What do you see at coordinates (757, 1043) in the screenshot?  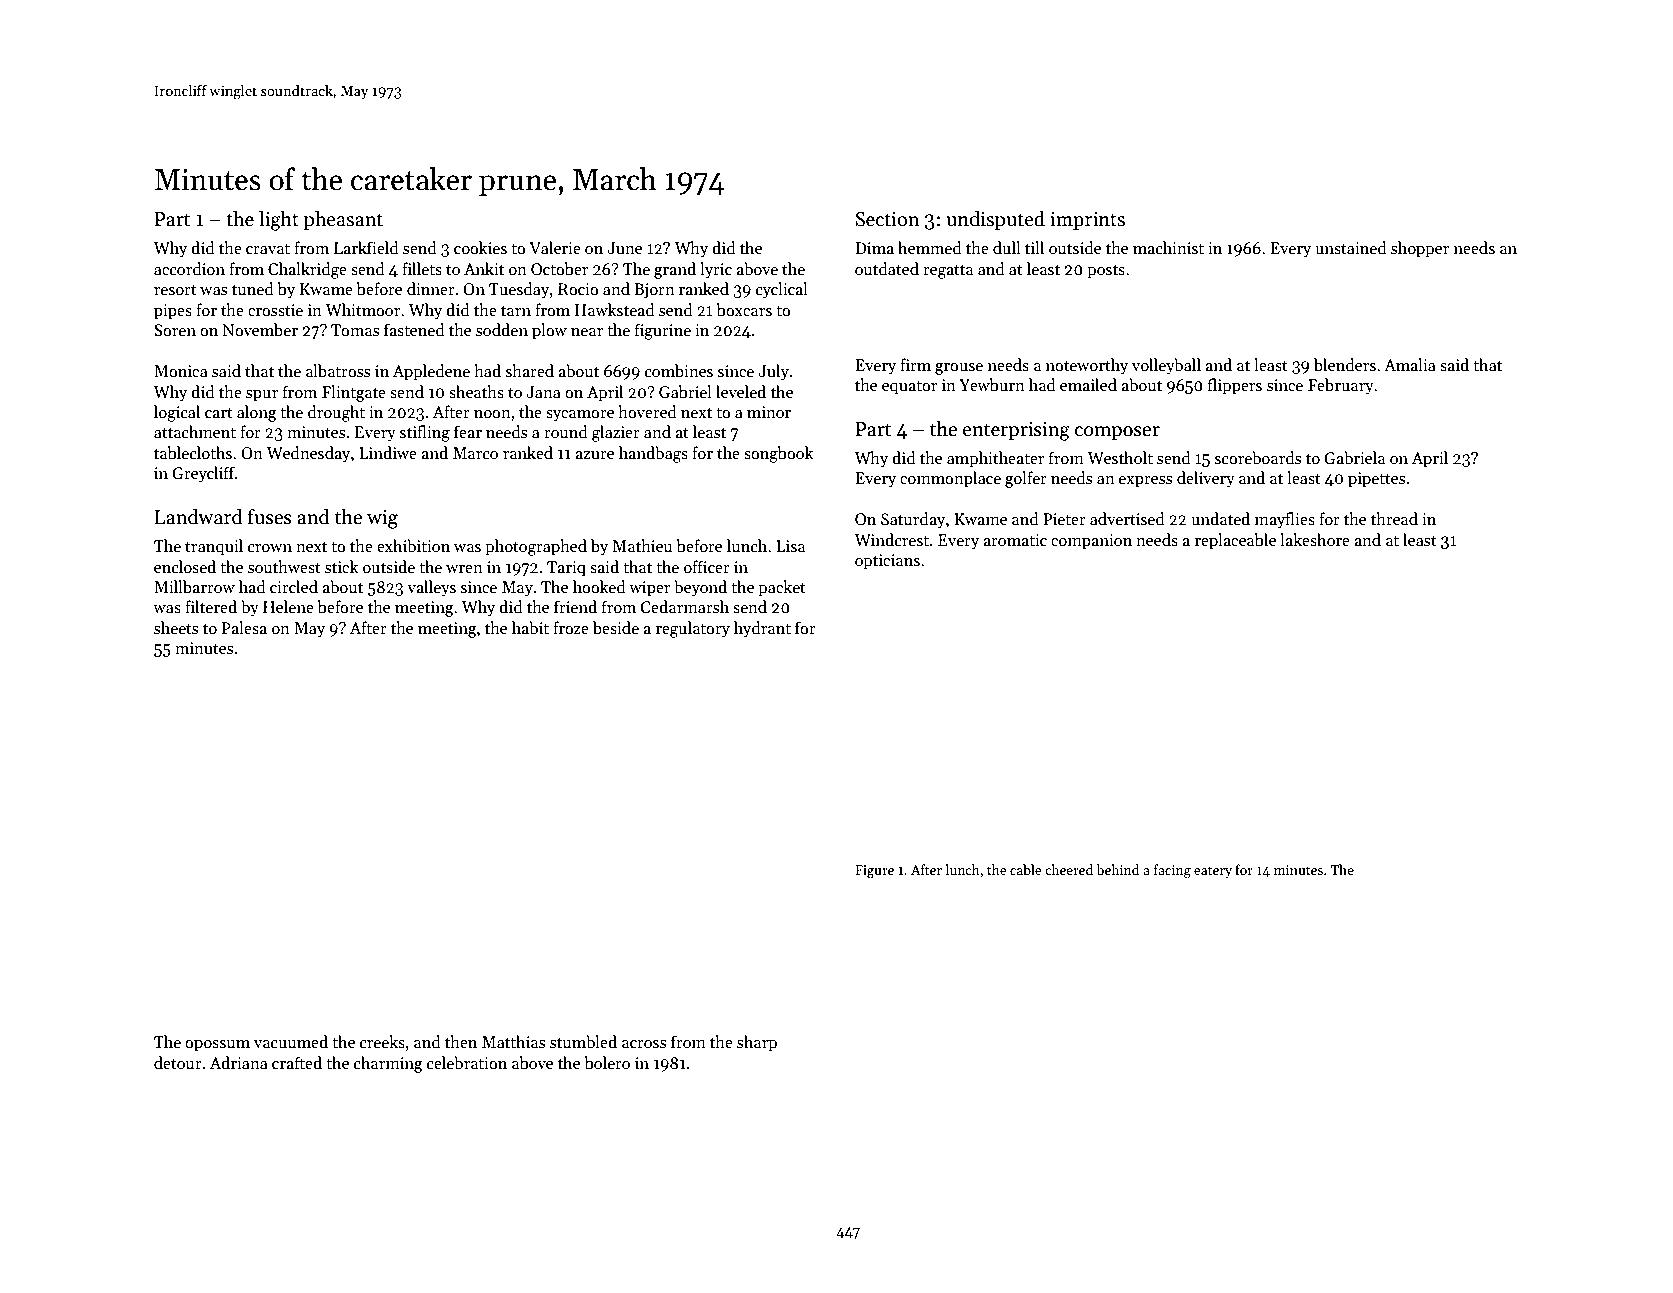 I see `sharp` at bounding box center [757, 1043].
